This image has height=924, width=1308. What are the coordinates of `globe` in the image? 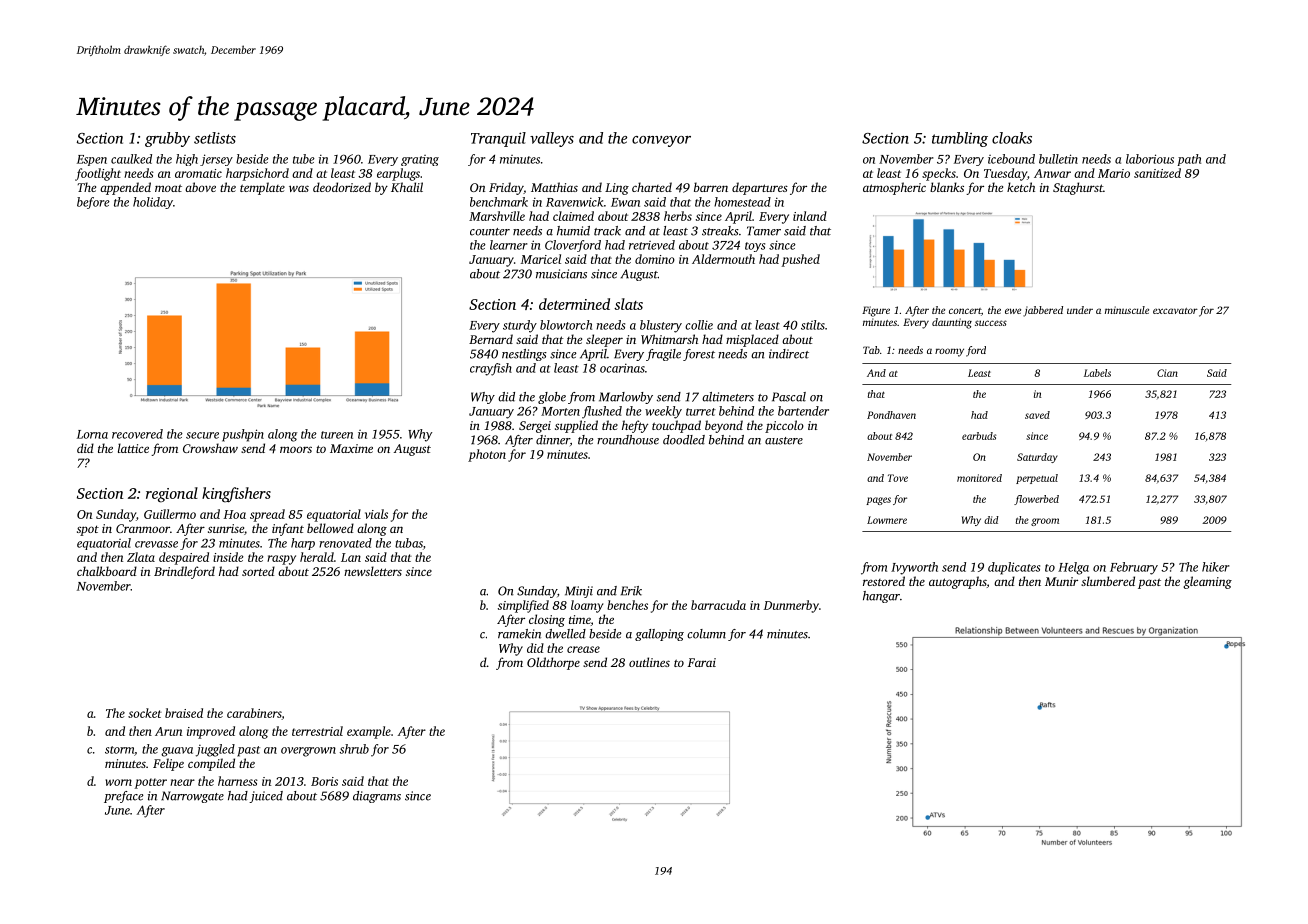 It's located at (552, 398).
